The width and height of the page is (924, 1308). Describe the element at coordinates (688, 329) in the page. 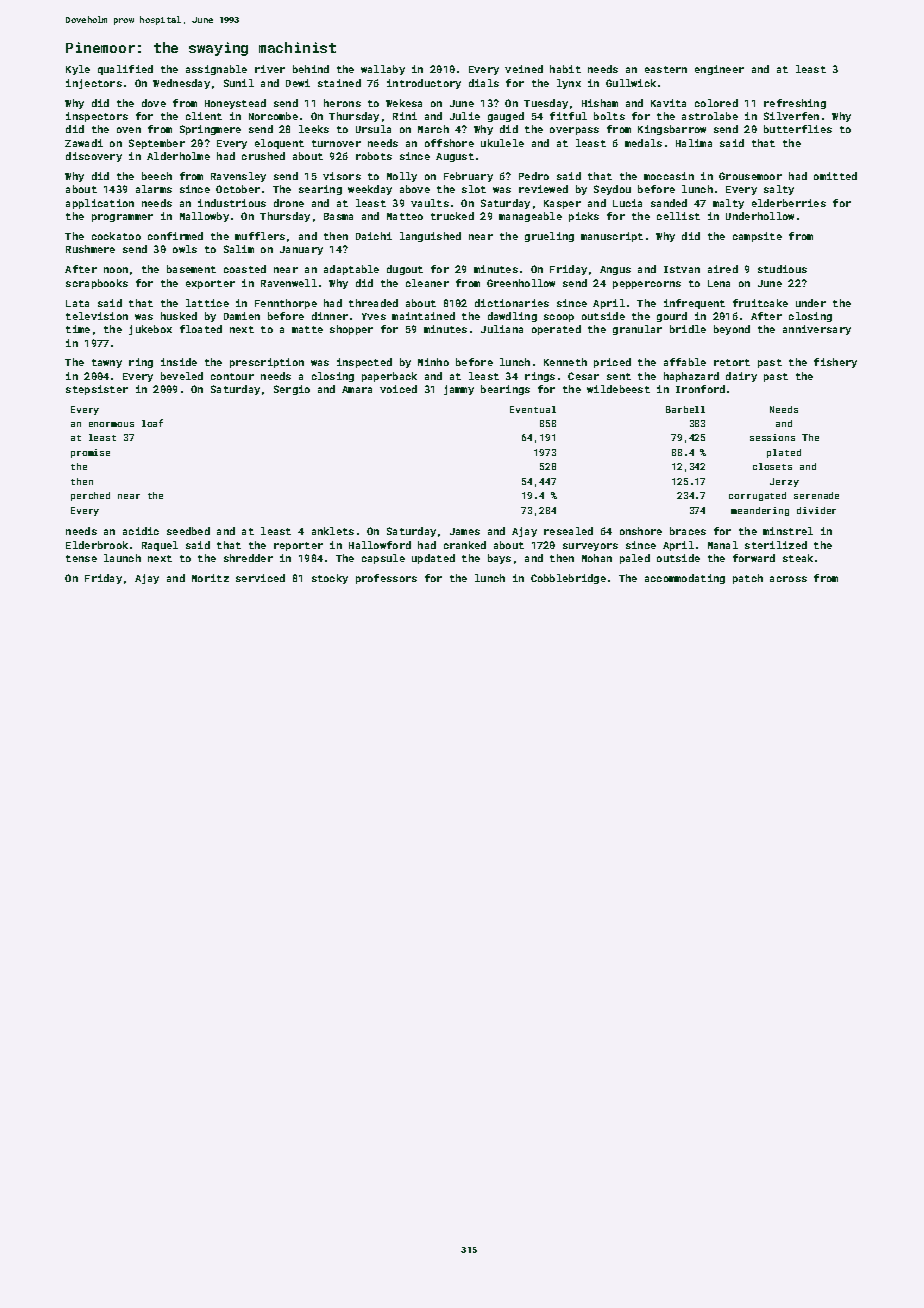

I see `bridle` at that location.
